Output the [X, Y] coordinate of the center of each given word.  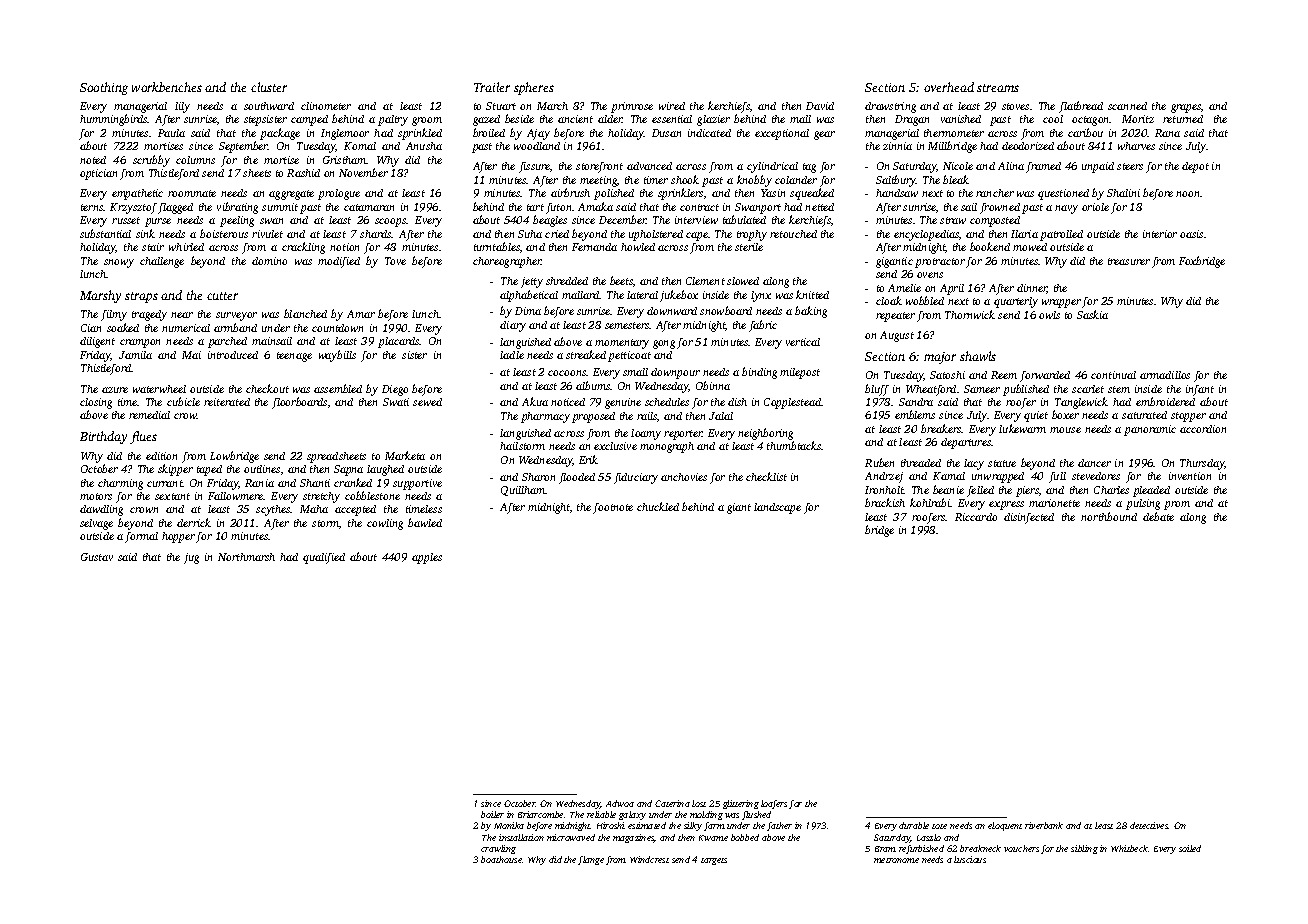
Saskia [1092, 314]
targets [714, 861]
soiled [1190, 848]
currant [165, 483]
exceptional [782, 134]
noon [1188, 194]
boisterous [224, 233]
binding [759, 373]
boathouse [501, 859]
